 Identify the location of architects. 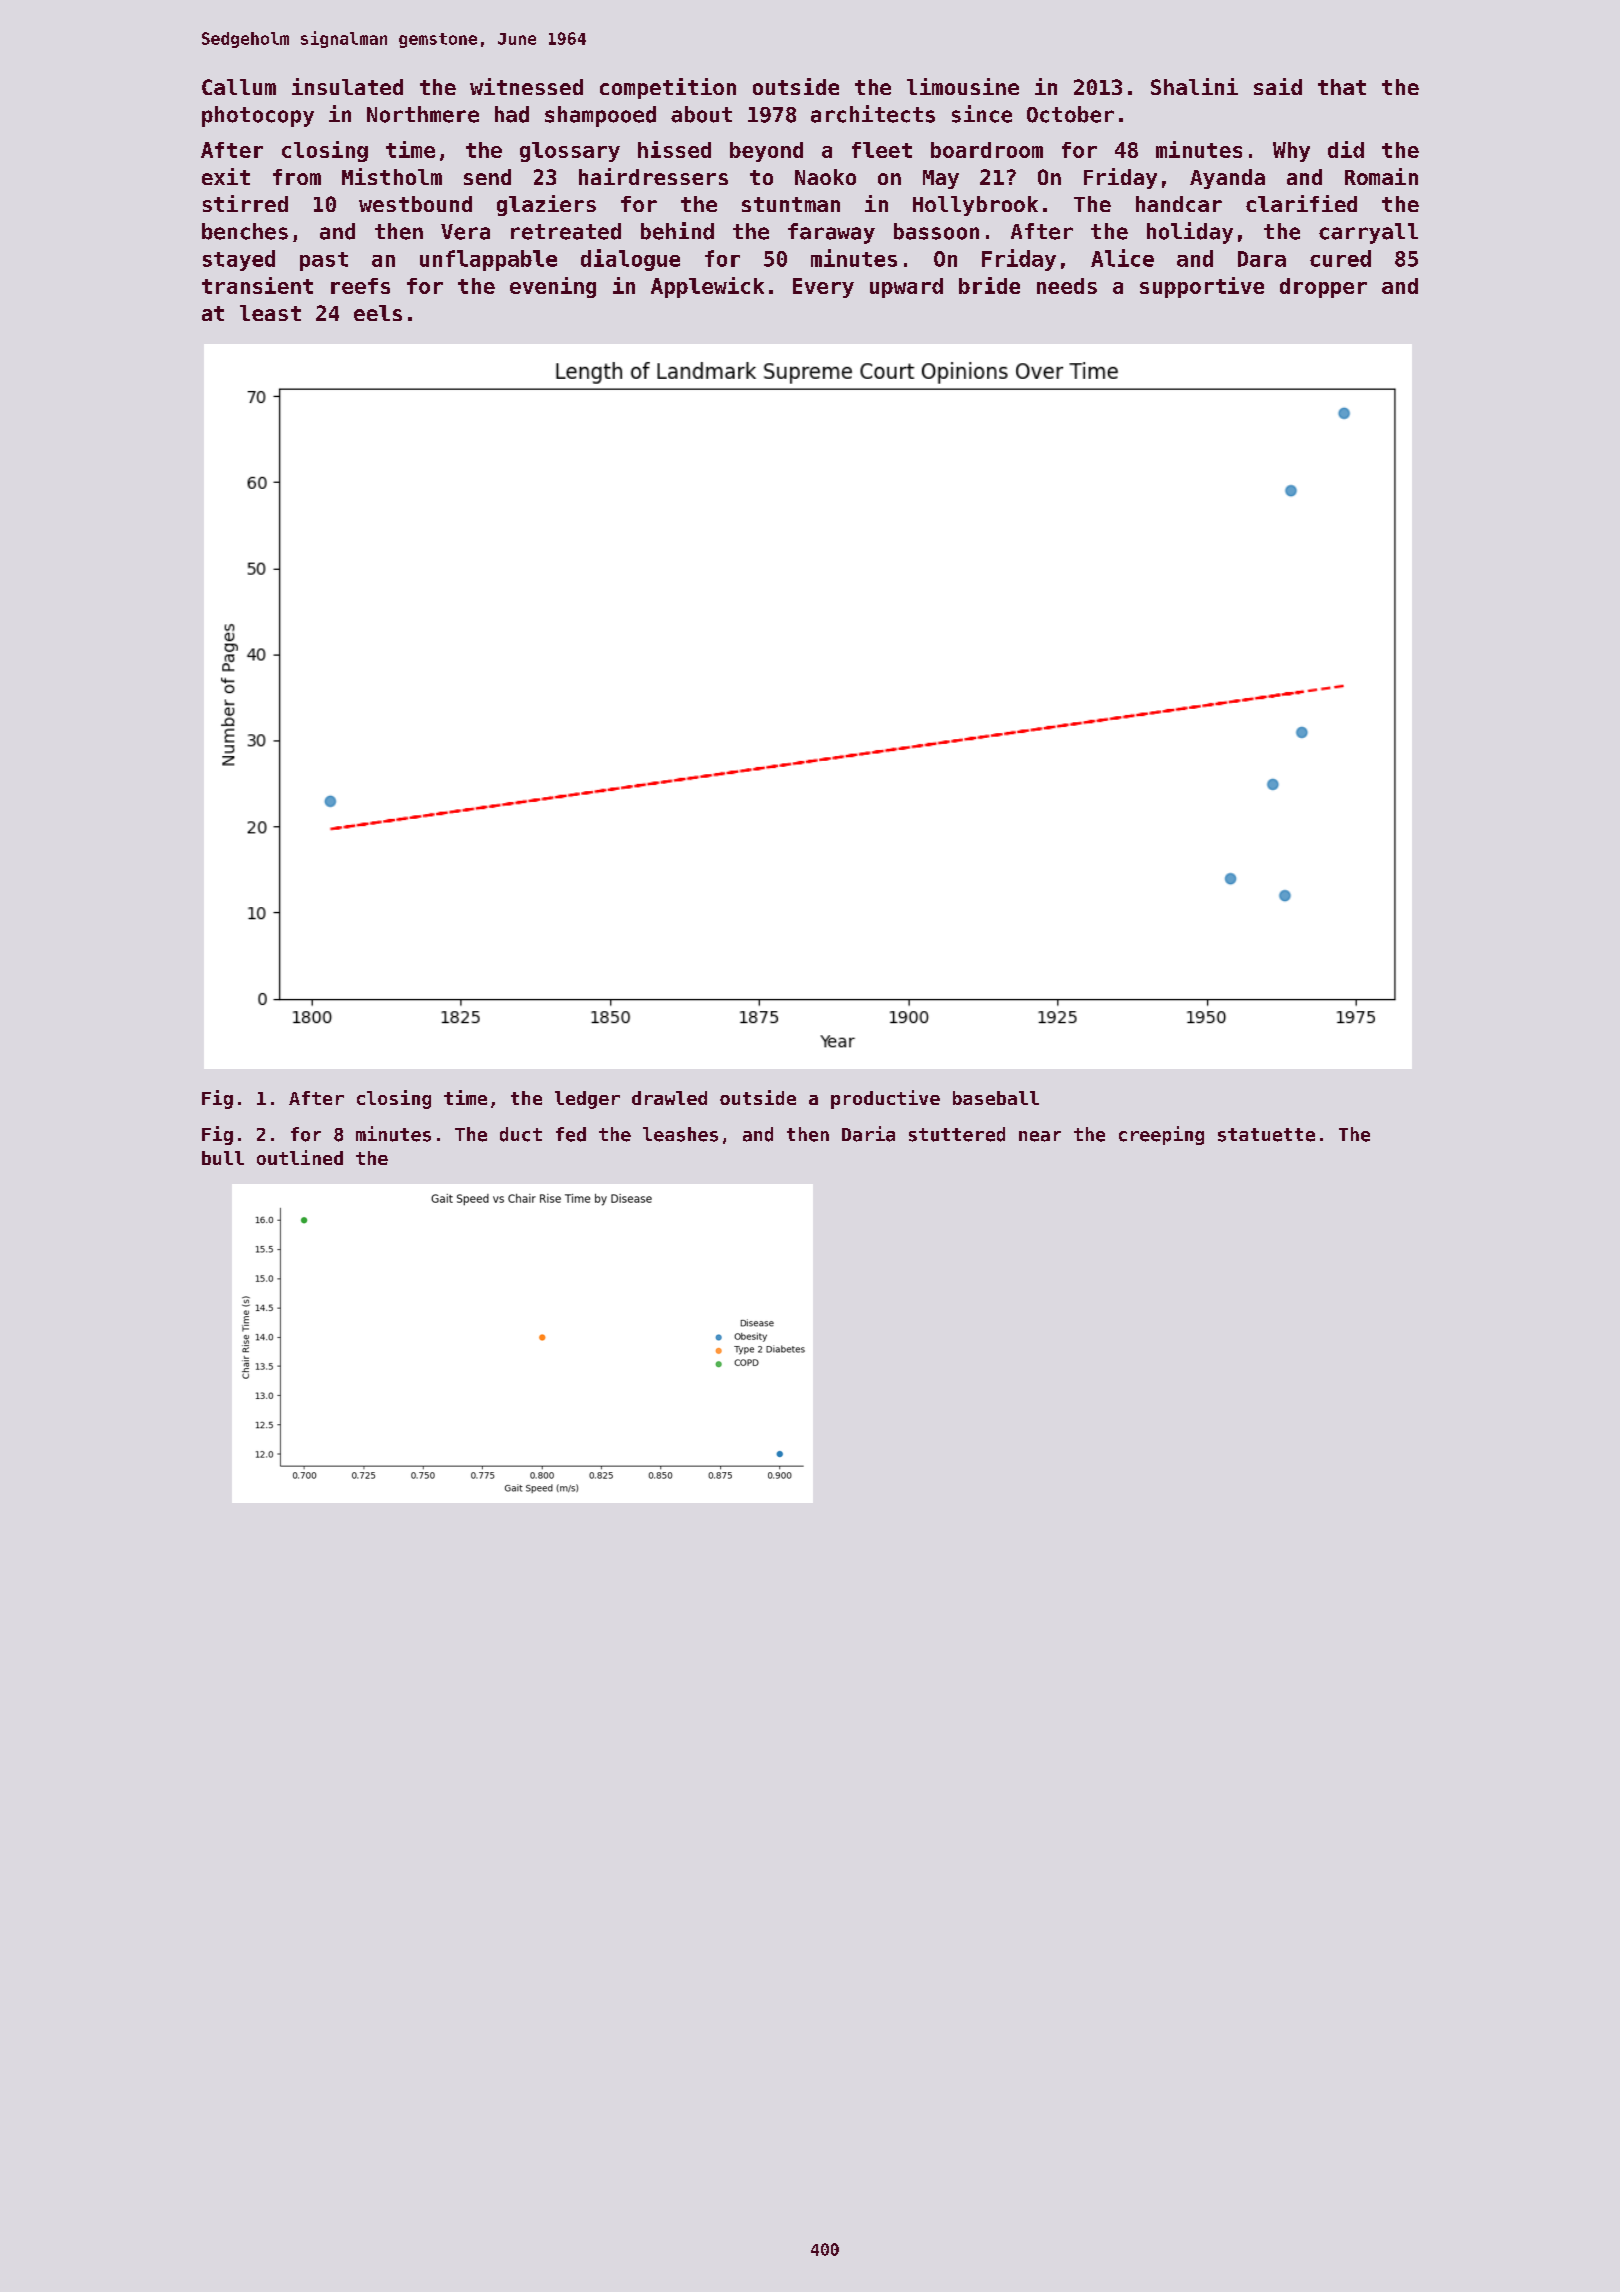
(873, 114).
